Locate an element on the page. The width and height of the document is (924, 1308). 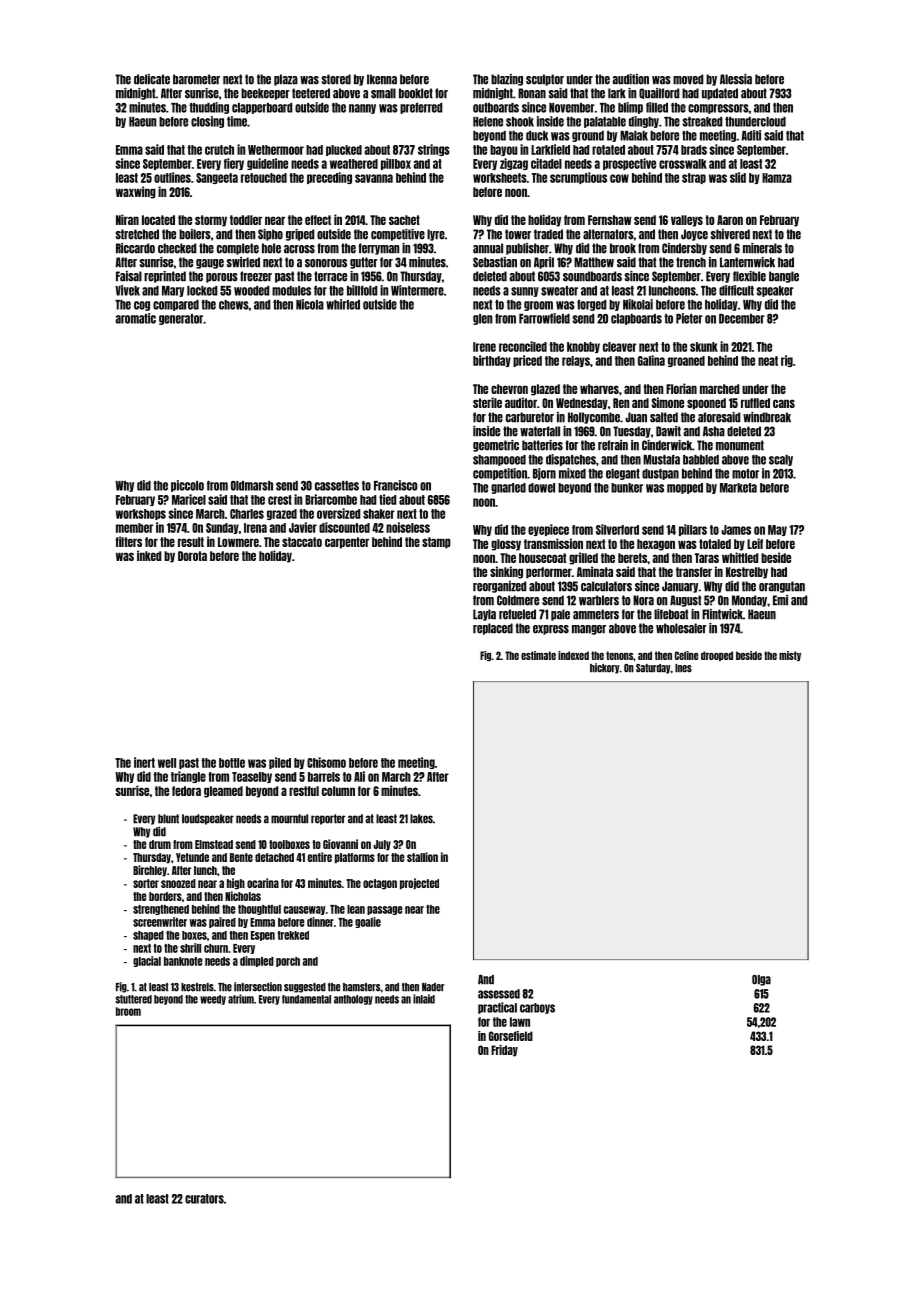
Irene is located at coordinates (484, 347).
